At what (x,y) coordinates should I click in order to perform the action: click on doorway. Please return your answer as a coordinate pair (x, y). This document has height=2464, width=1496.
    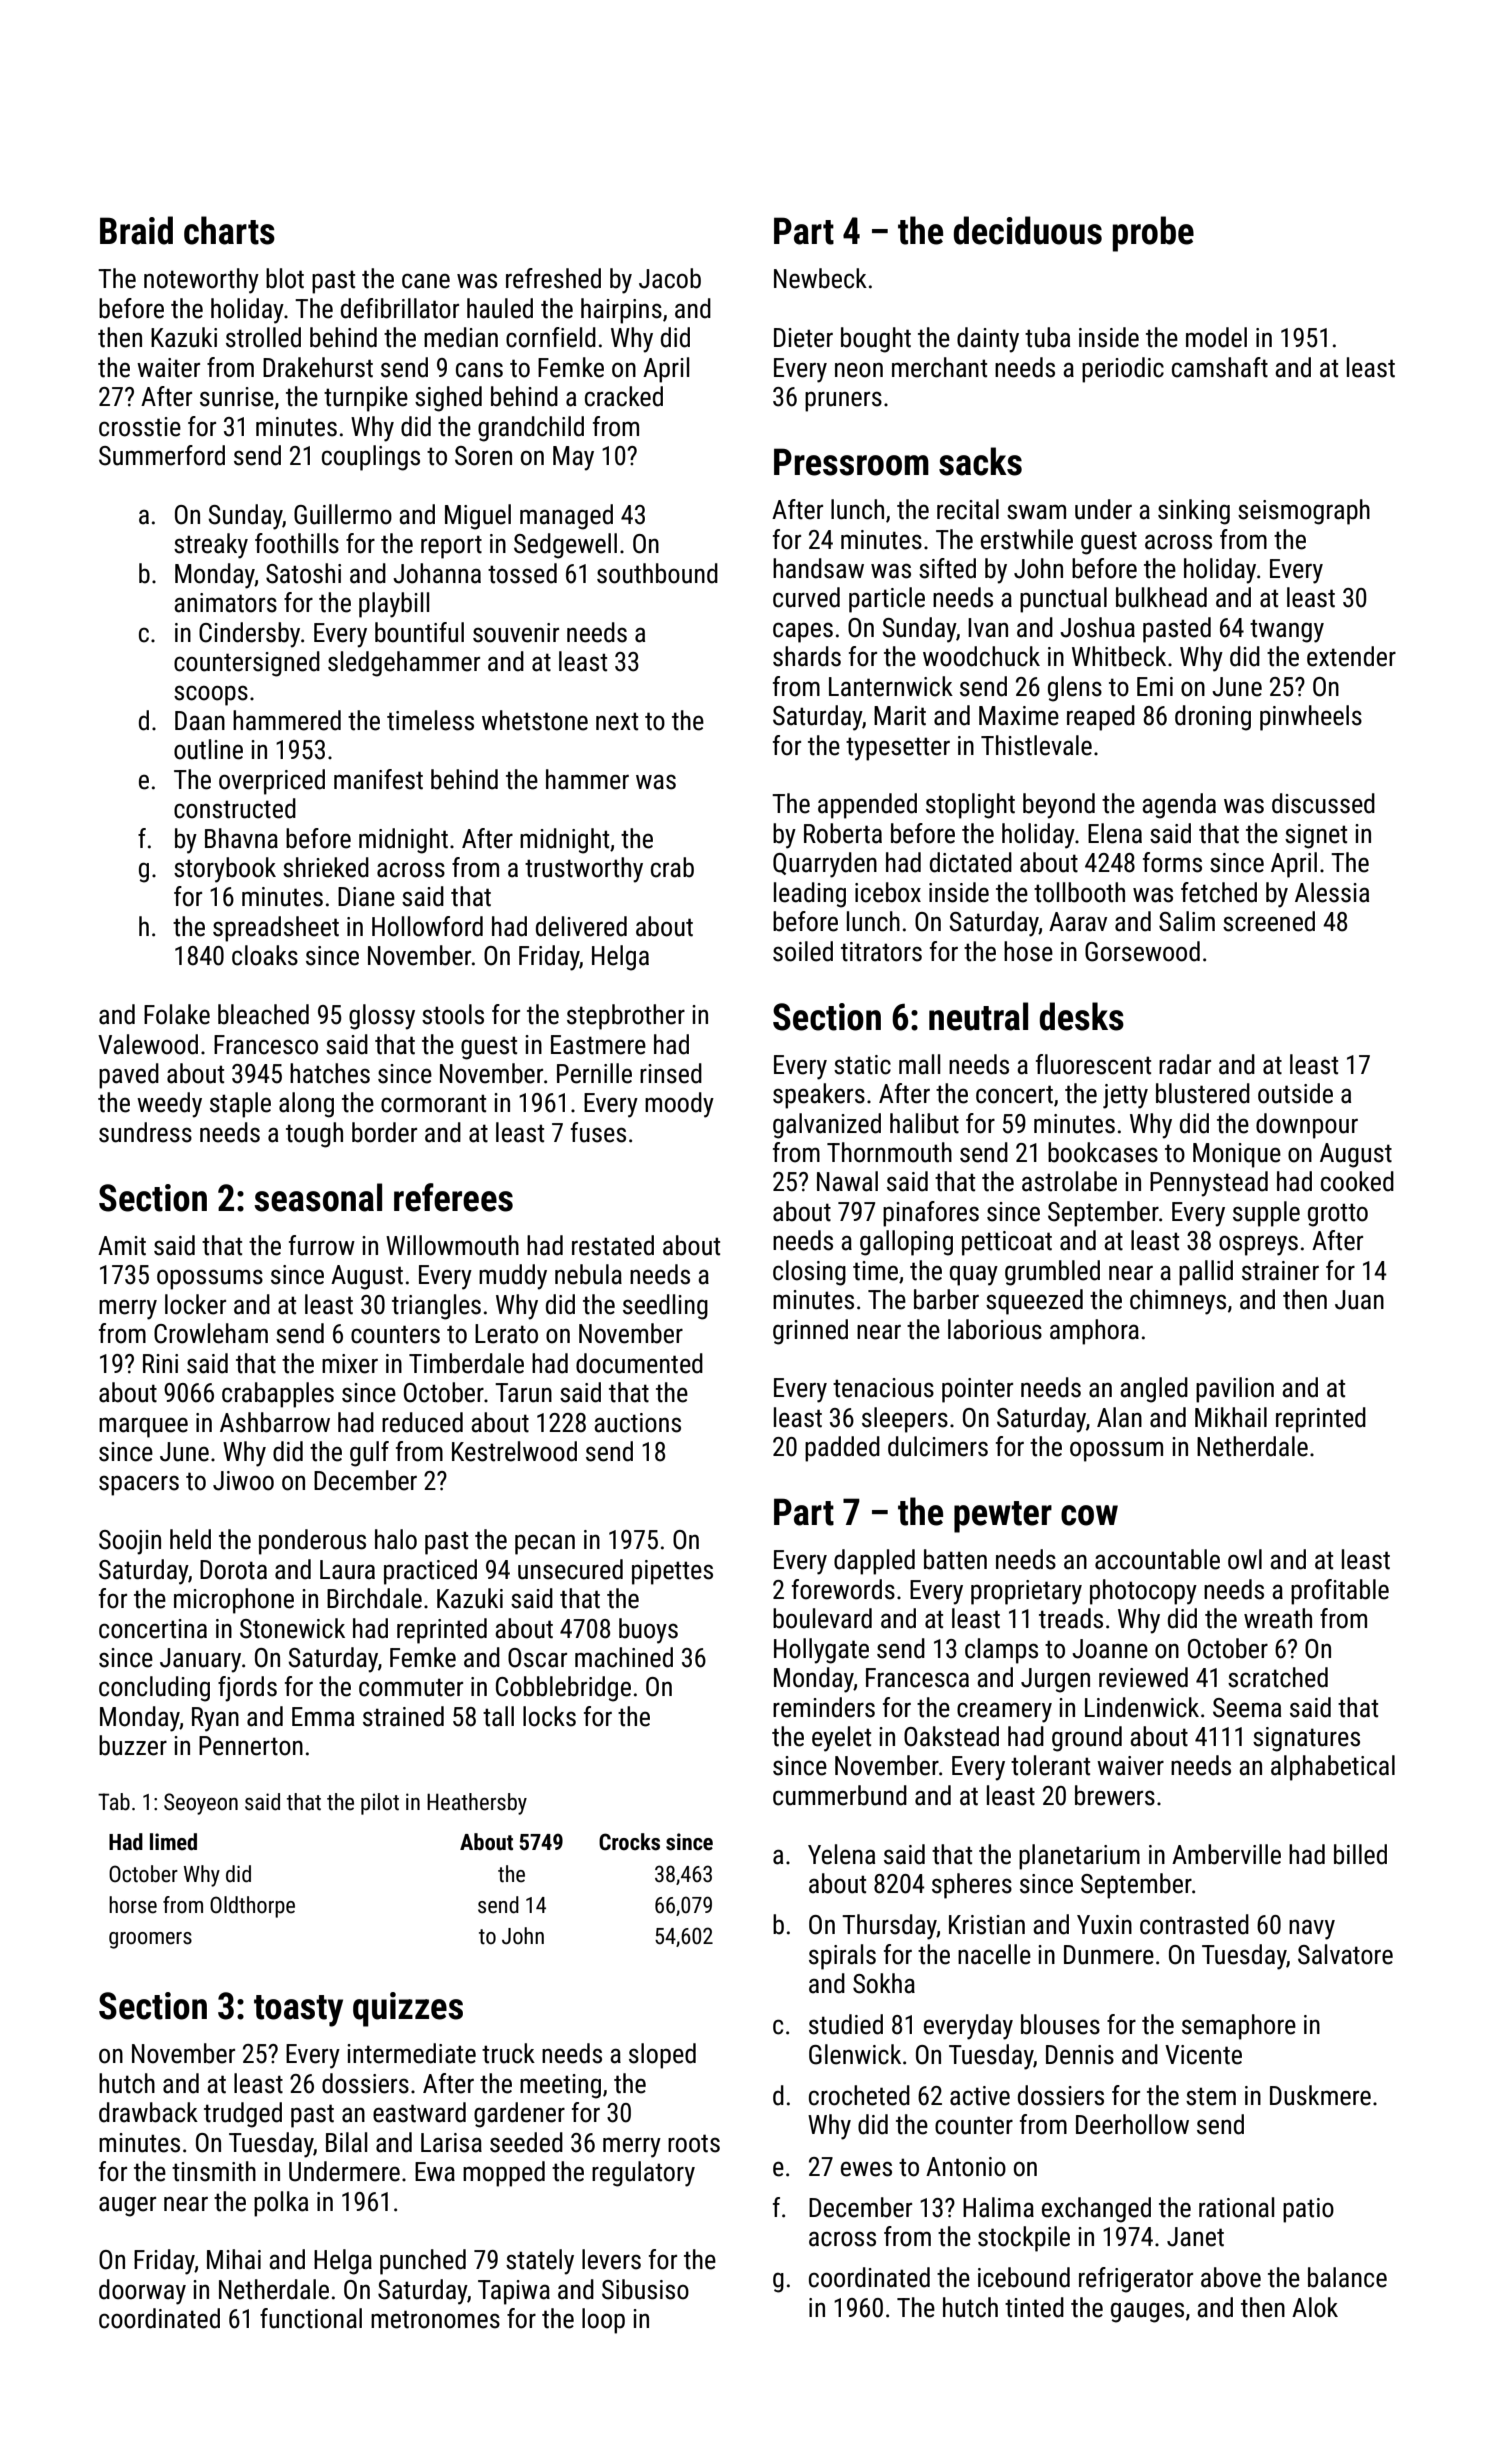
    Looking at the image, I should click on (142, 2292).
